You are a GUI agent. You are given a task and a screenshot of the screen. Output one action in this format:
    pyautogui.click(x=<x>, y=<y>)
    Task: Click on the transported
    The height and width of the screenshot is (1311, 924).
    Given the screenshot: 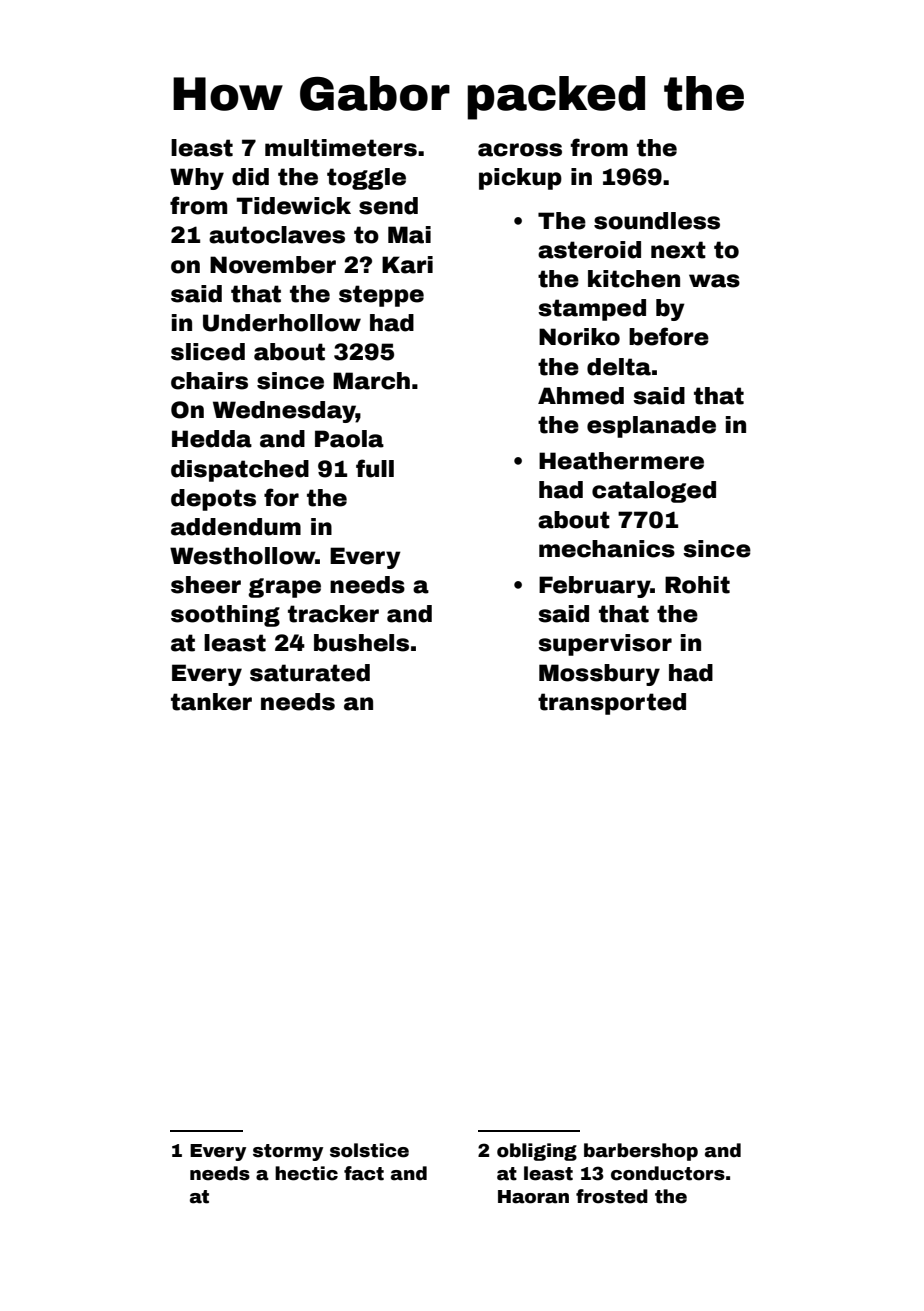 What is the action you would take?
    pyautogui.click(x=612, y=704)
